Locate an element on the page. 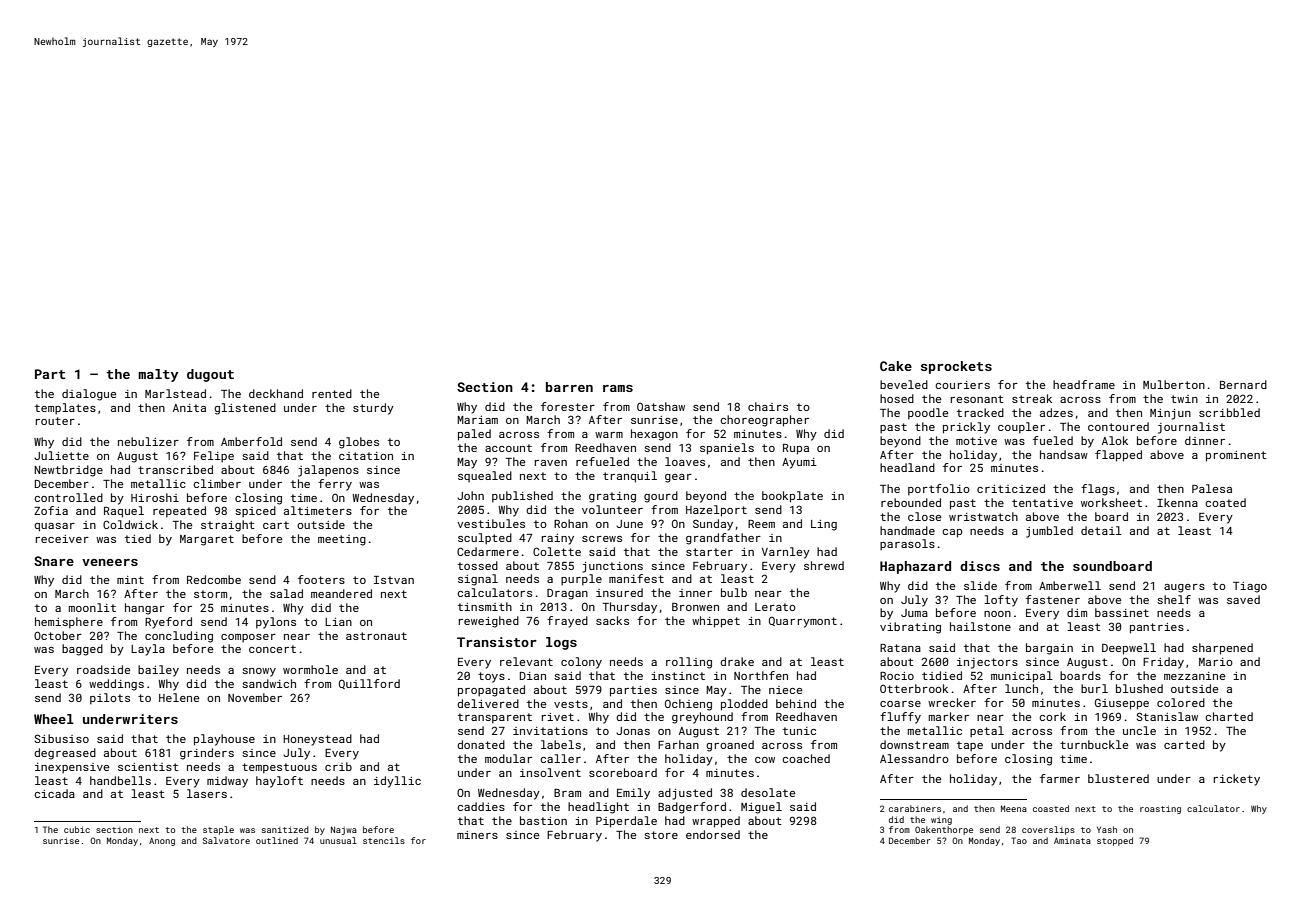  meeting is located at coordinates (342, 540).
